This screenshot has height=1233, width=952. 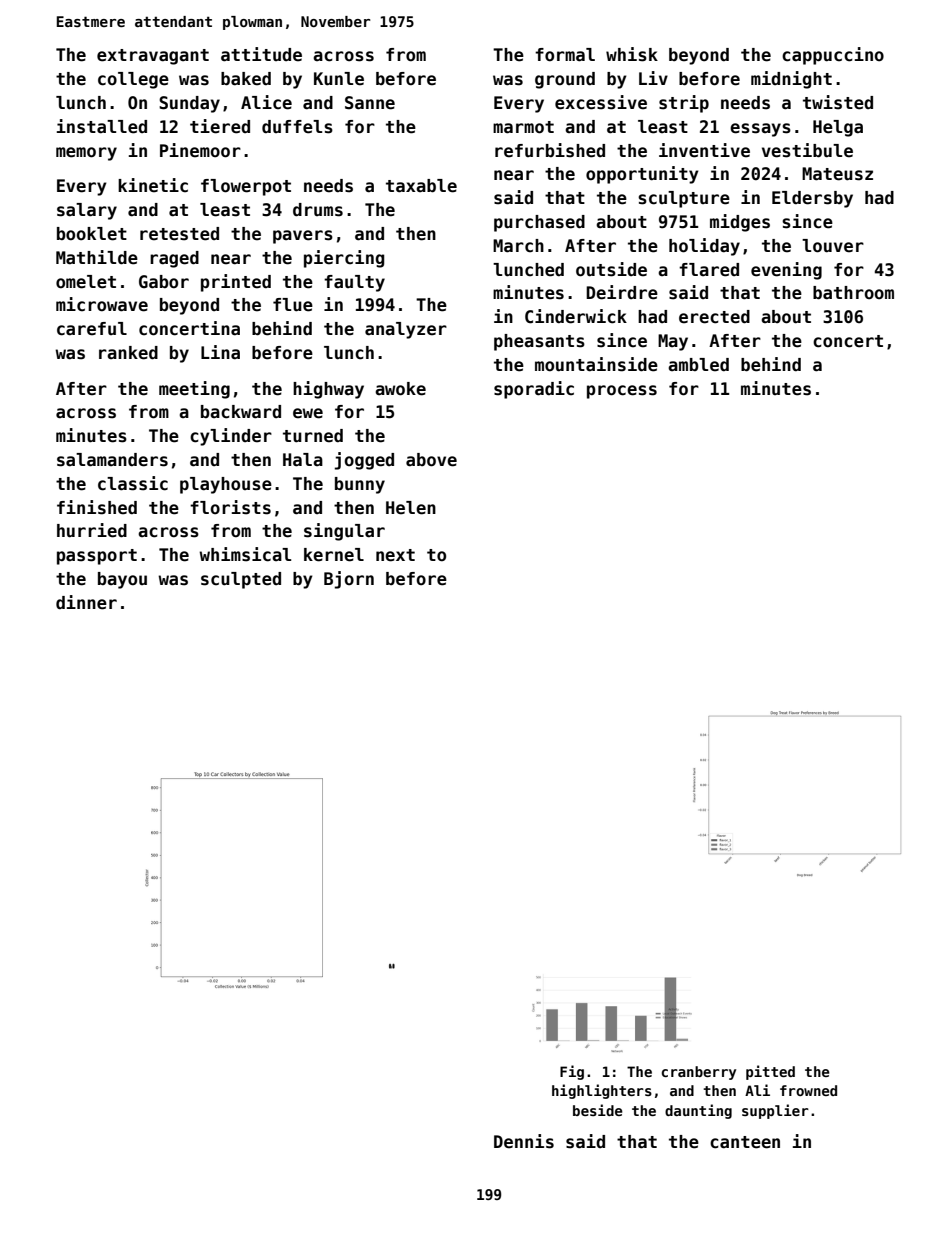 I want to click on louver, so click(x=833, y=246).
